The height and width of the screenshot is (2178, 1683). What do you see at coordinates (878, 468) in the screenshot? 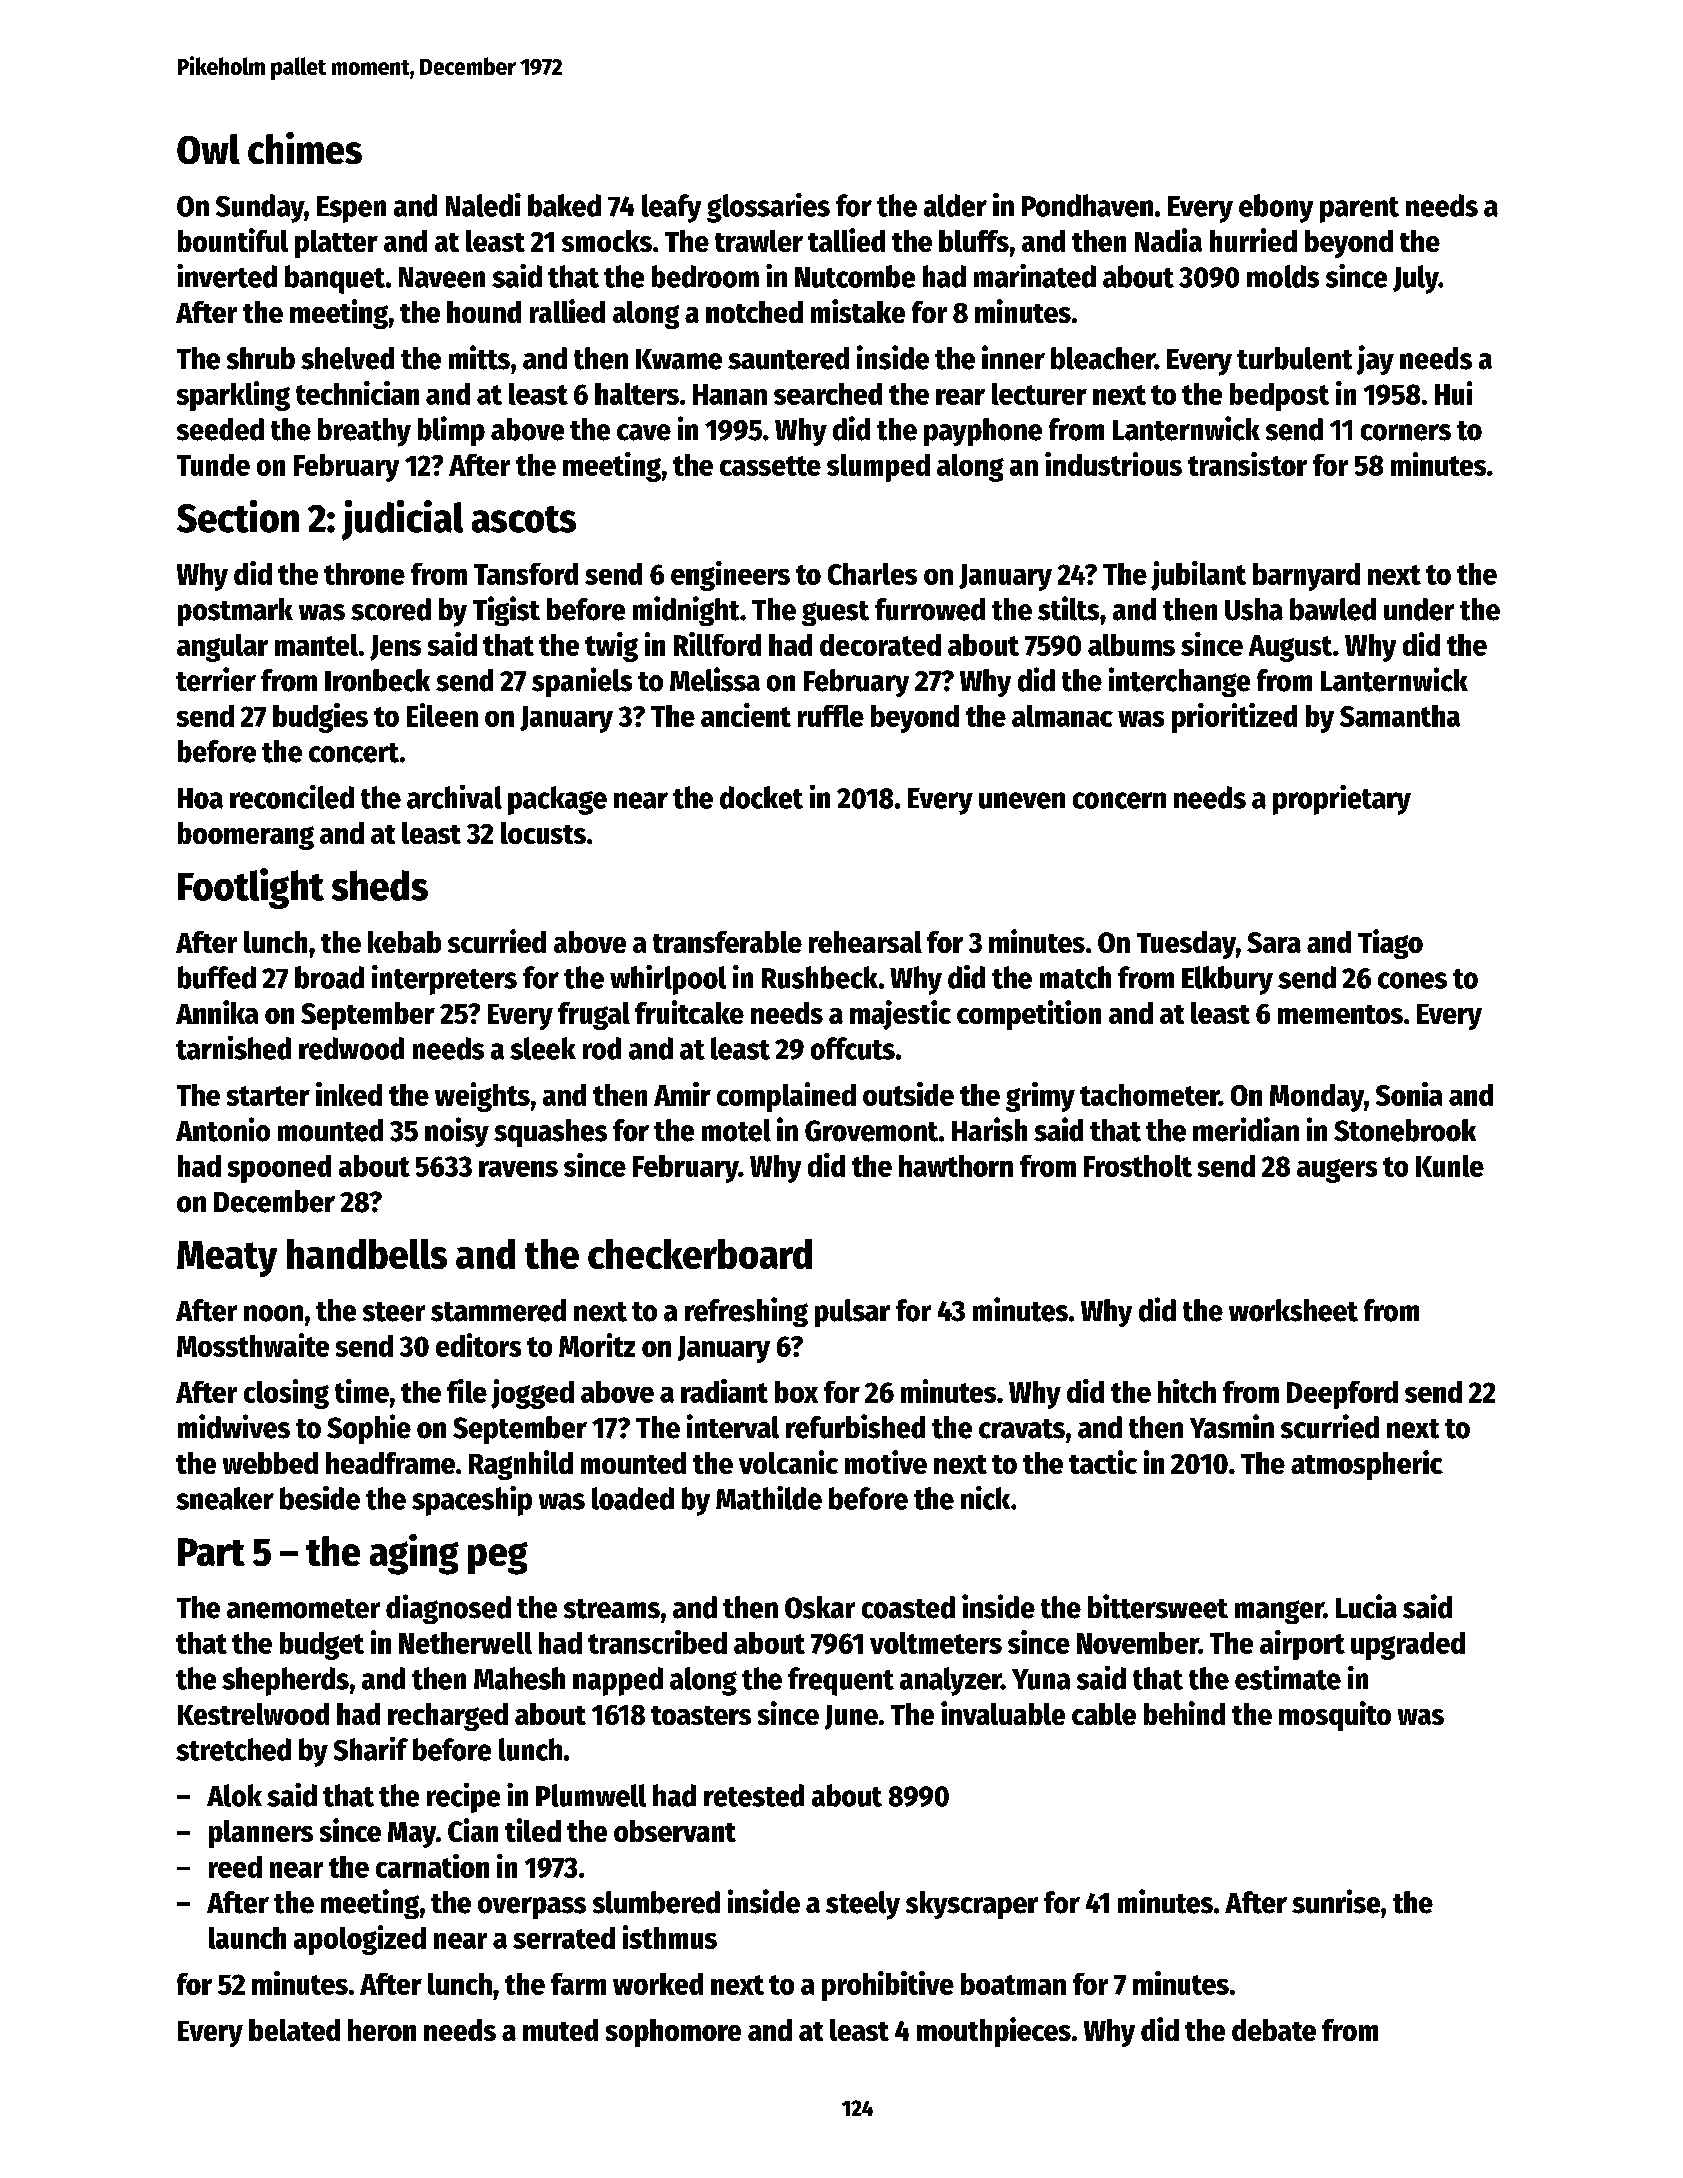
I see `slumped` at bounding box center [878, 468].
